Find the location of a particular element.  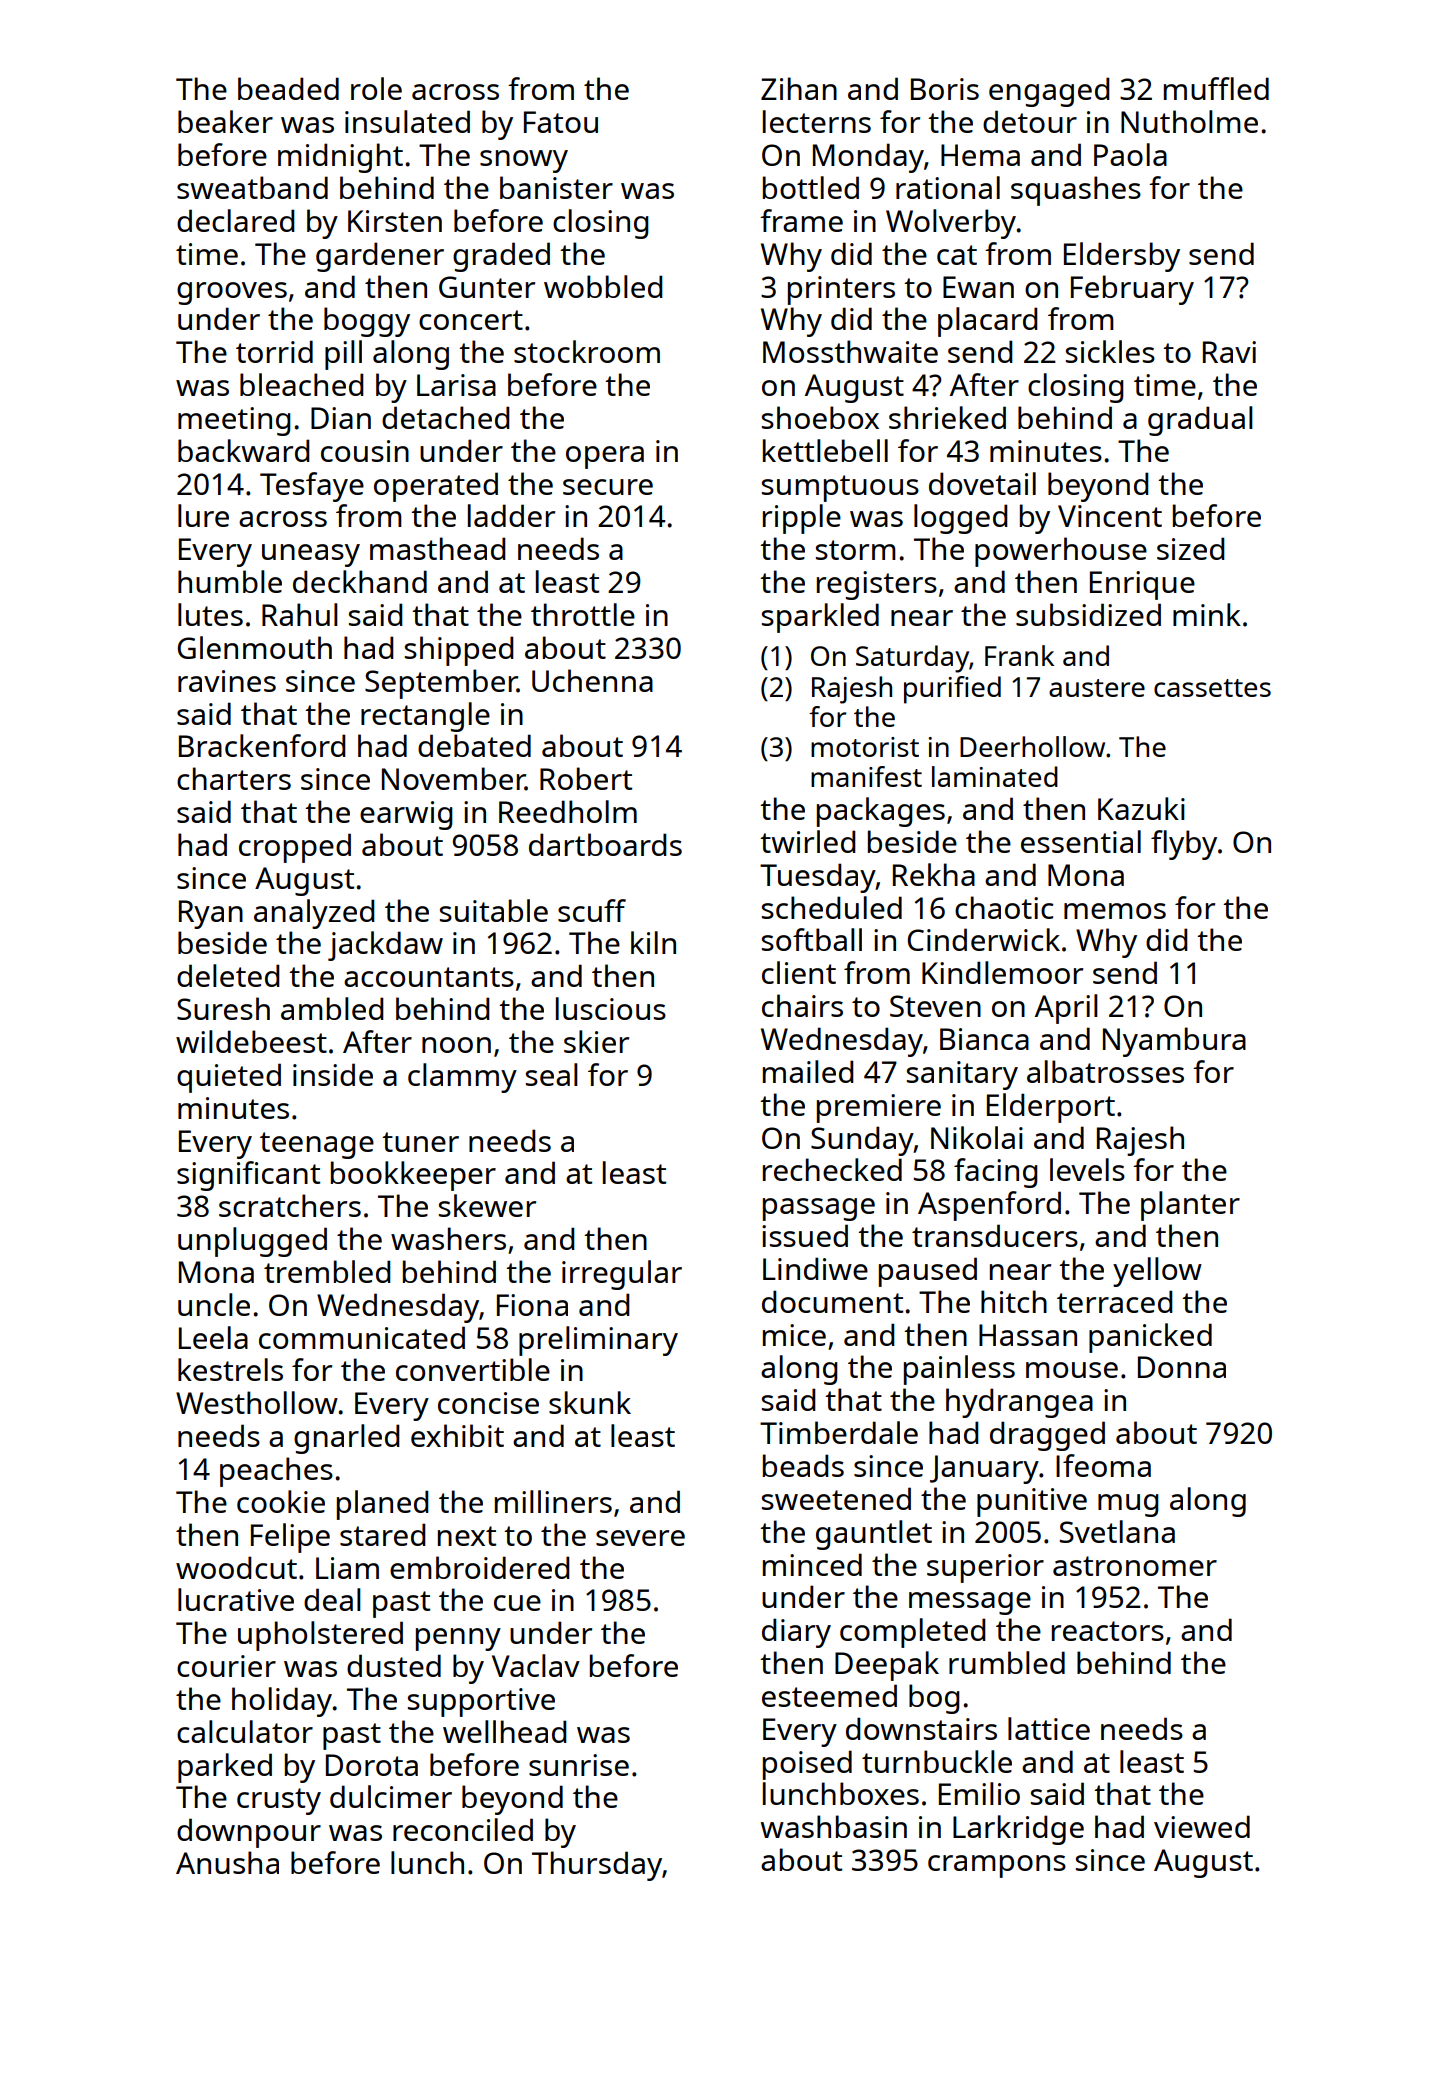

mailed is located at coordinates (808, 1071).
